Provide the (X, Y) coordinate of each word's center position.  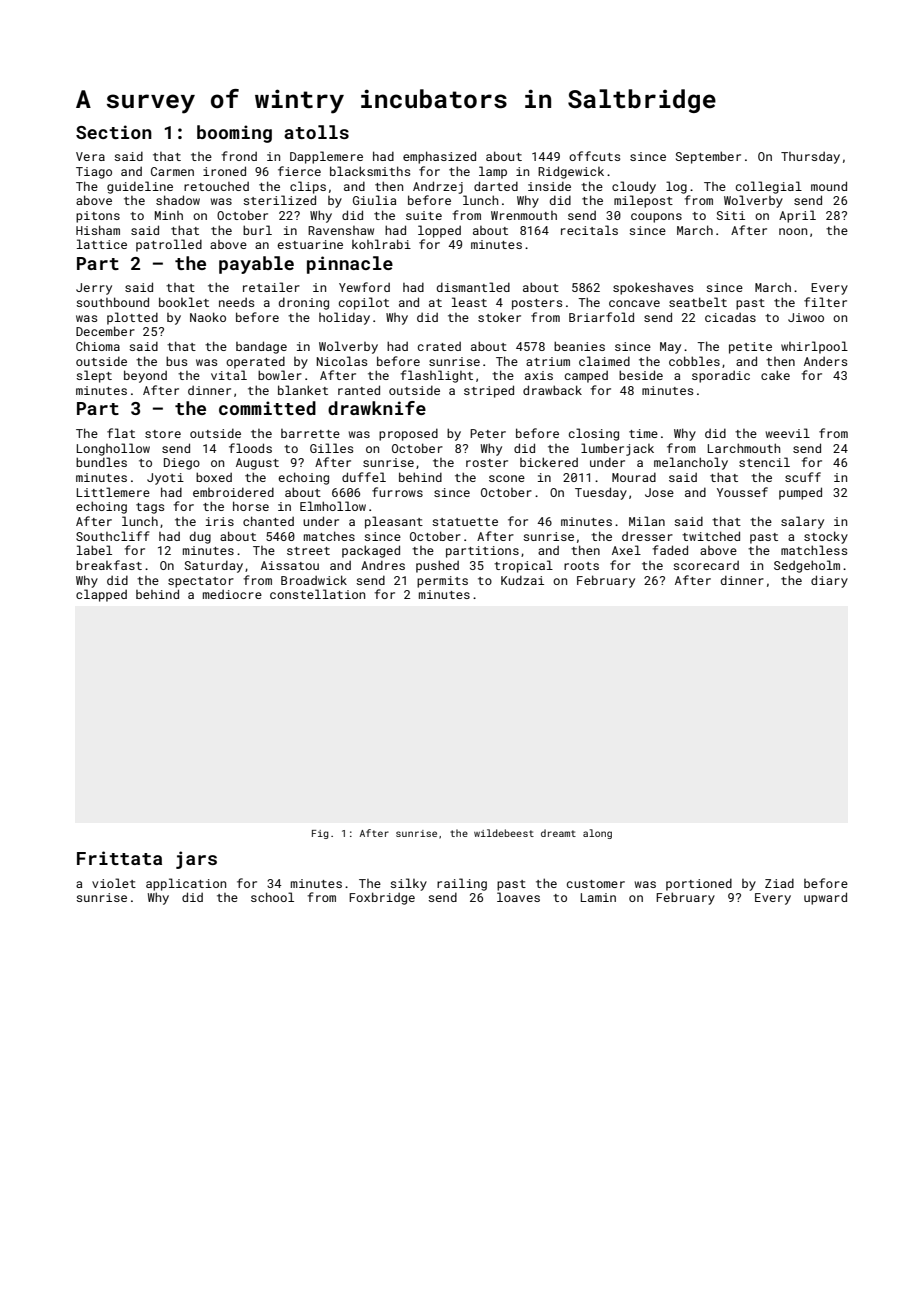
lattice (102, 244)
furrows (397, 492)
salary (802, 522)
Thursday (810, 158)
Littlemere (113, 492)
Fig (320, 834)
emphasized (439, 157)
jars (196, 860)
